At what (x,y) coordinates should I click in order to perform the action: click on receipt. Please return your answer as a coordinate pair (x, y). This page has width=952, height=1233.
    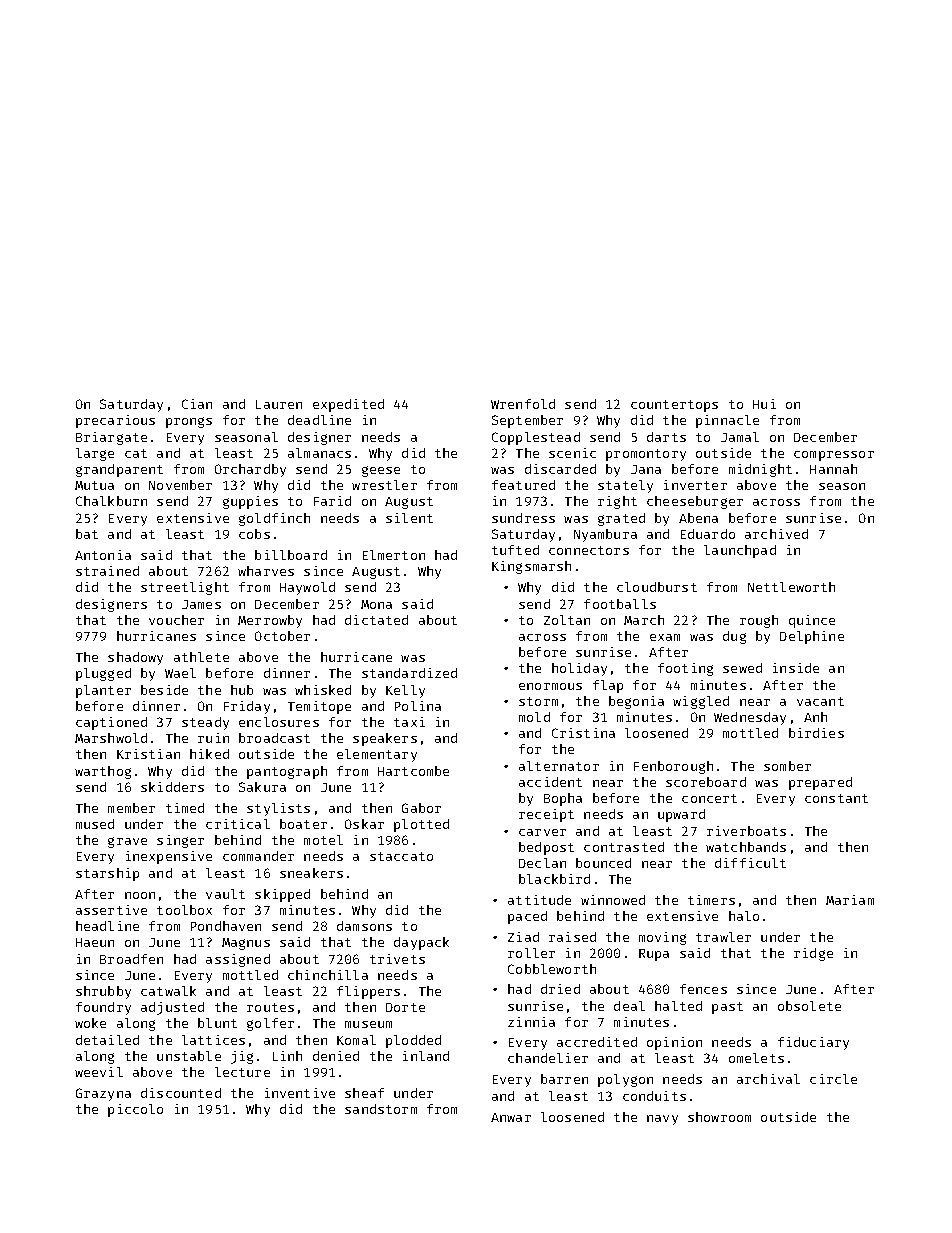
    Looking at the image, I should click on (546, 815).
